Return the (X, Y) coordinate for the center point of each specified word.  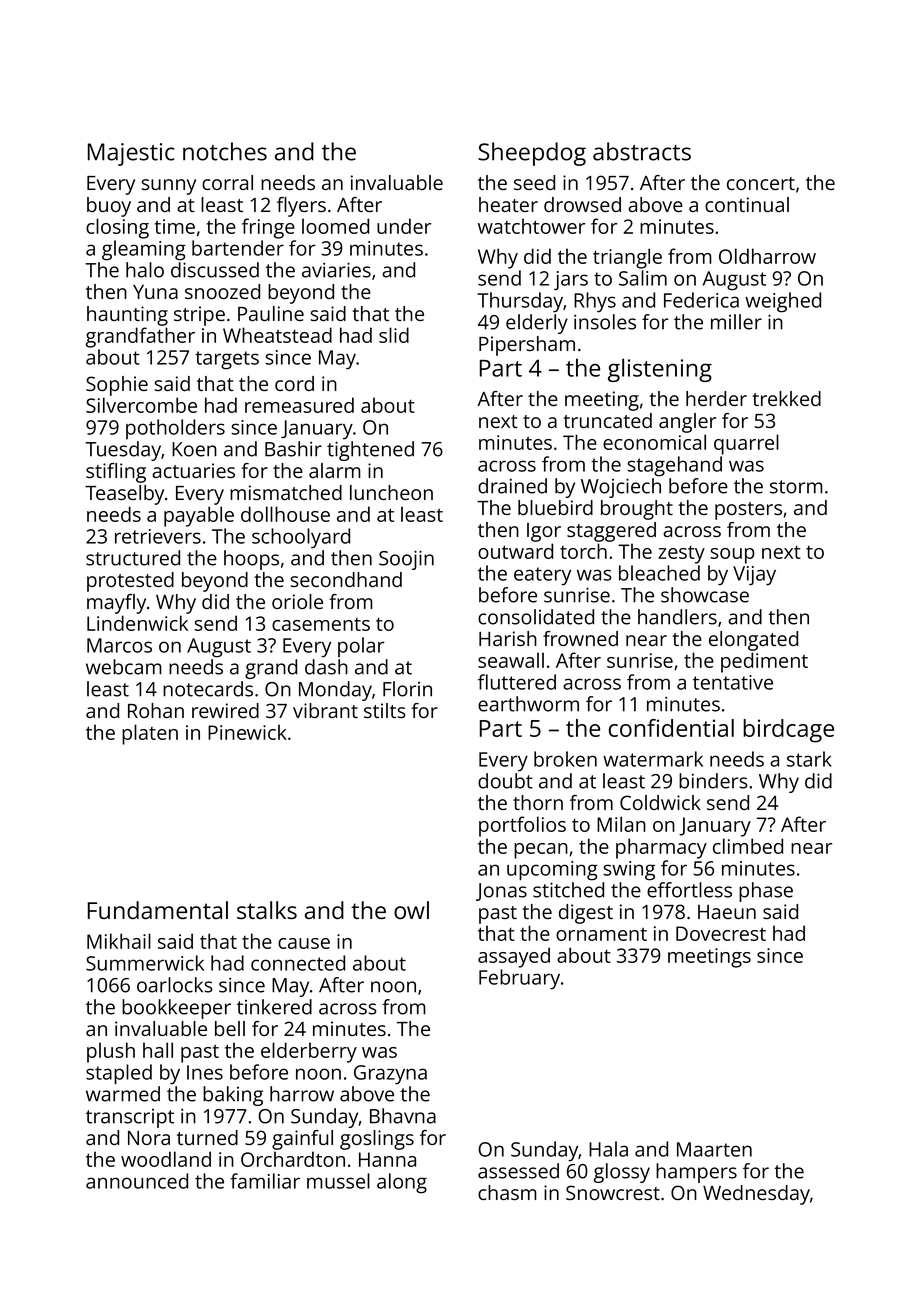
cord (294, 383)
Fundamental (158, 910)
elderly (537, 324)
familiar (265, 1181)
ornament (601, 934)
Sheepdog (532, 154)
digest (586, 914)
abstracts (642, 151)
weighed (783, 302)
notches (225, 151)
